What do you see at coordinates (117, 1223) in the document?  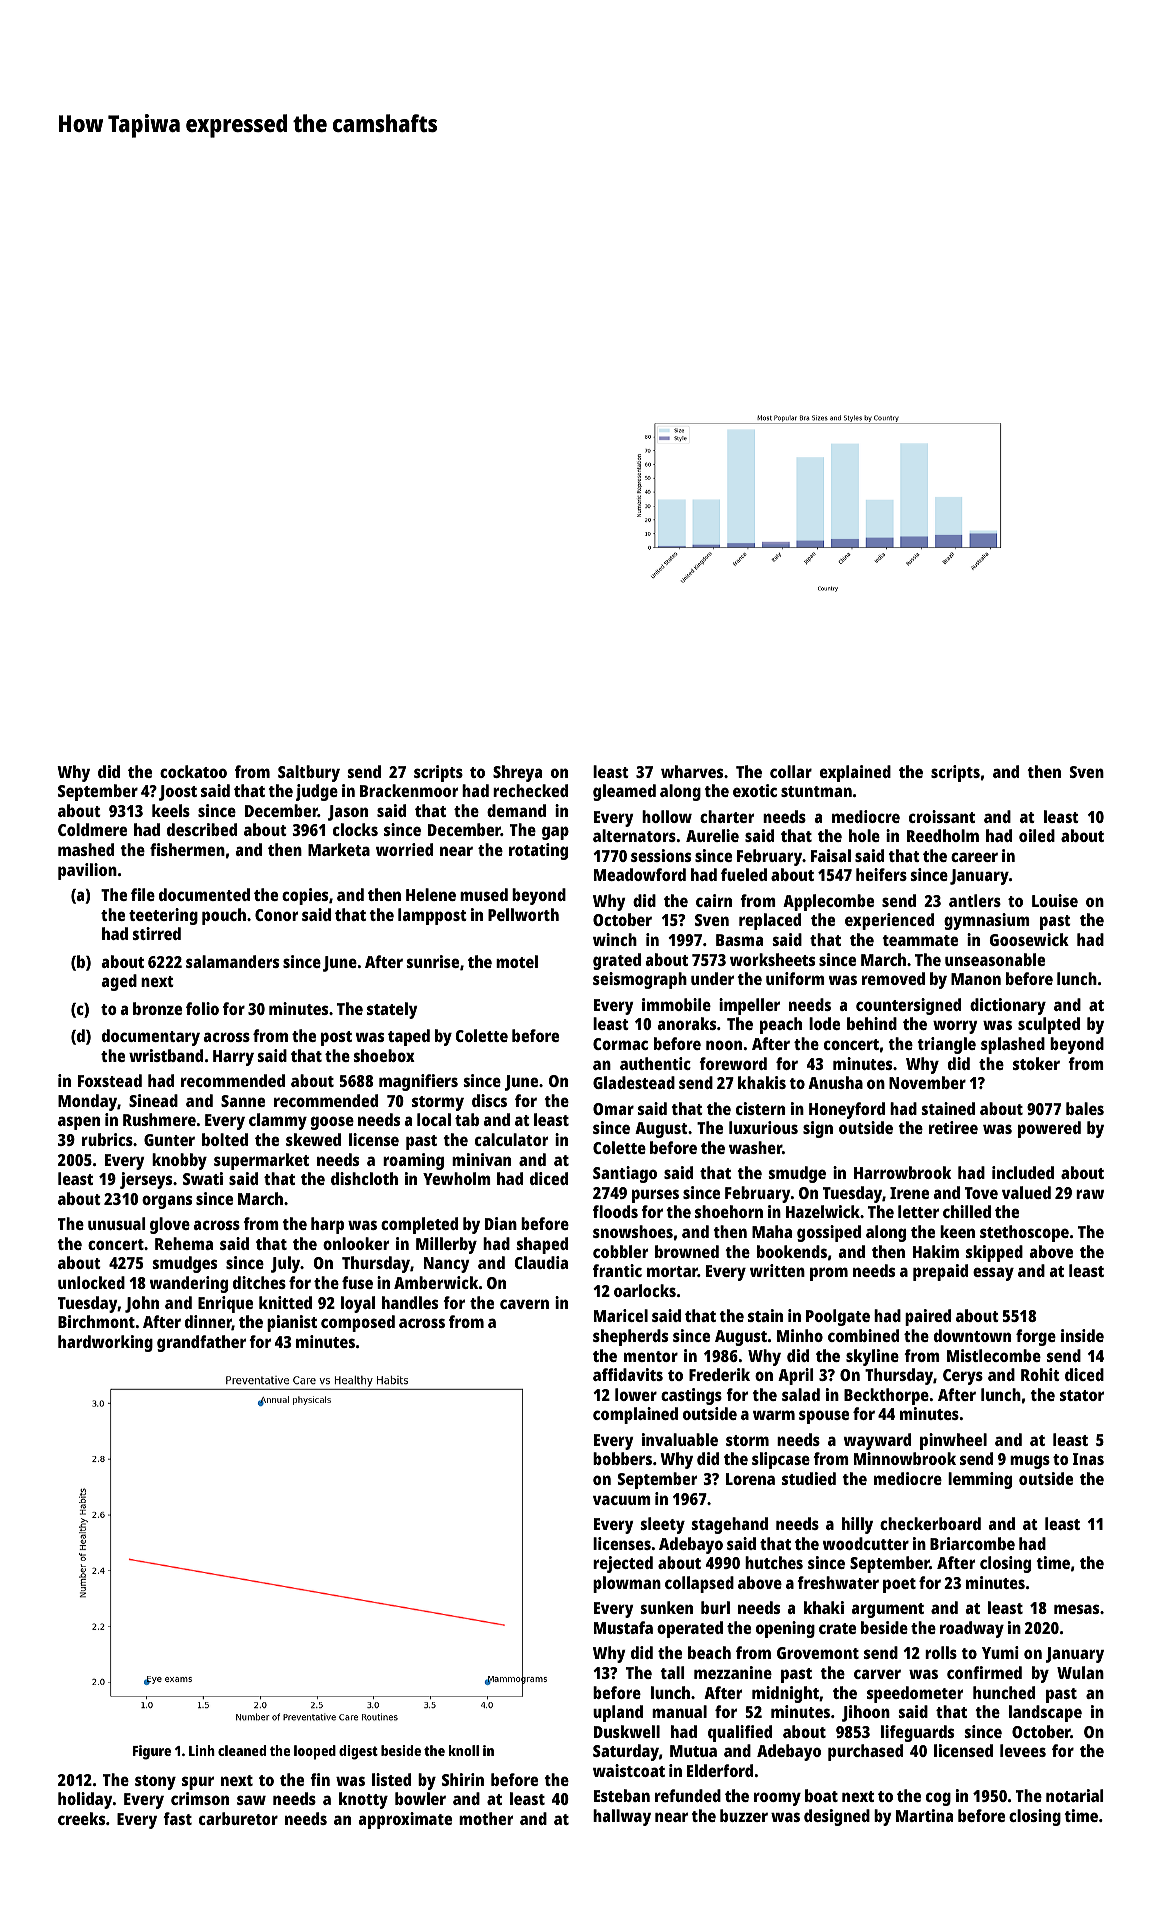 I see `unusual` at bounding box center [117, 1223].
